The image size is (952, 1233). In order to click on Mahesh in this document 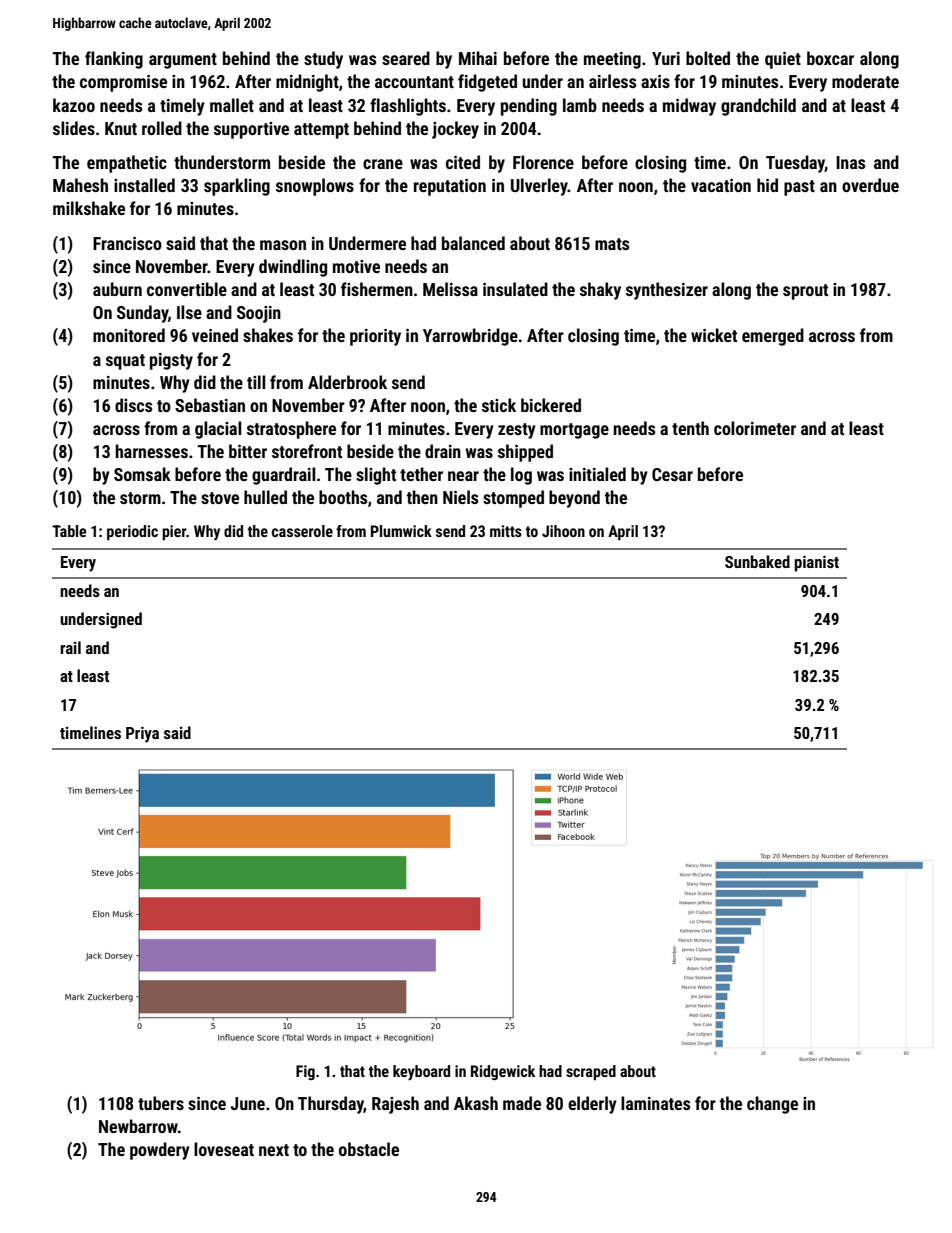, I will do `click(80, 185)`.
